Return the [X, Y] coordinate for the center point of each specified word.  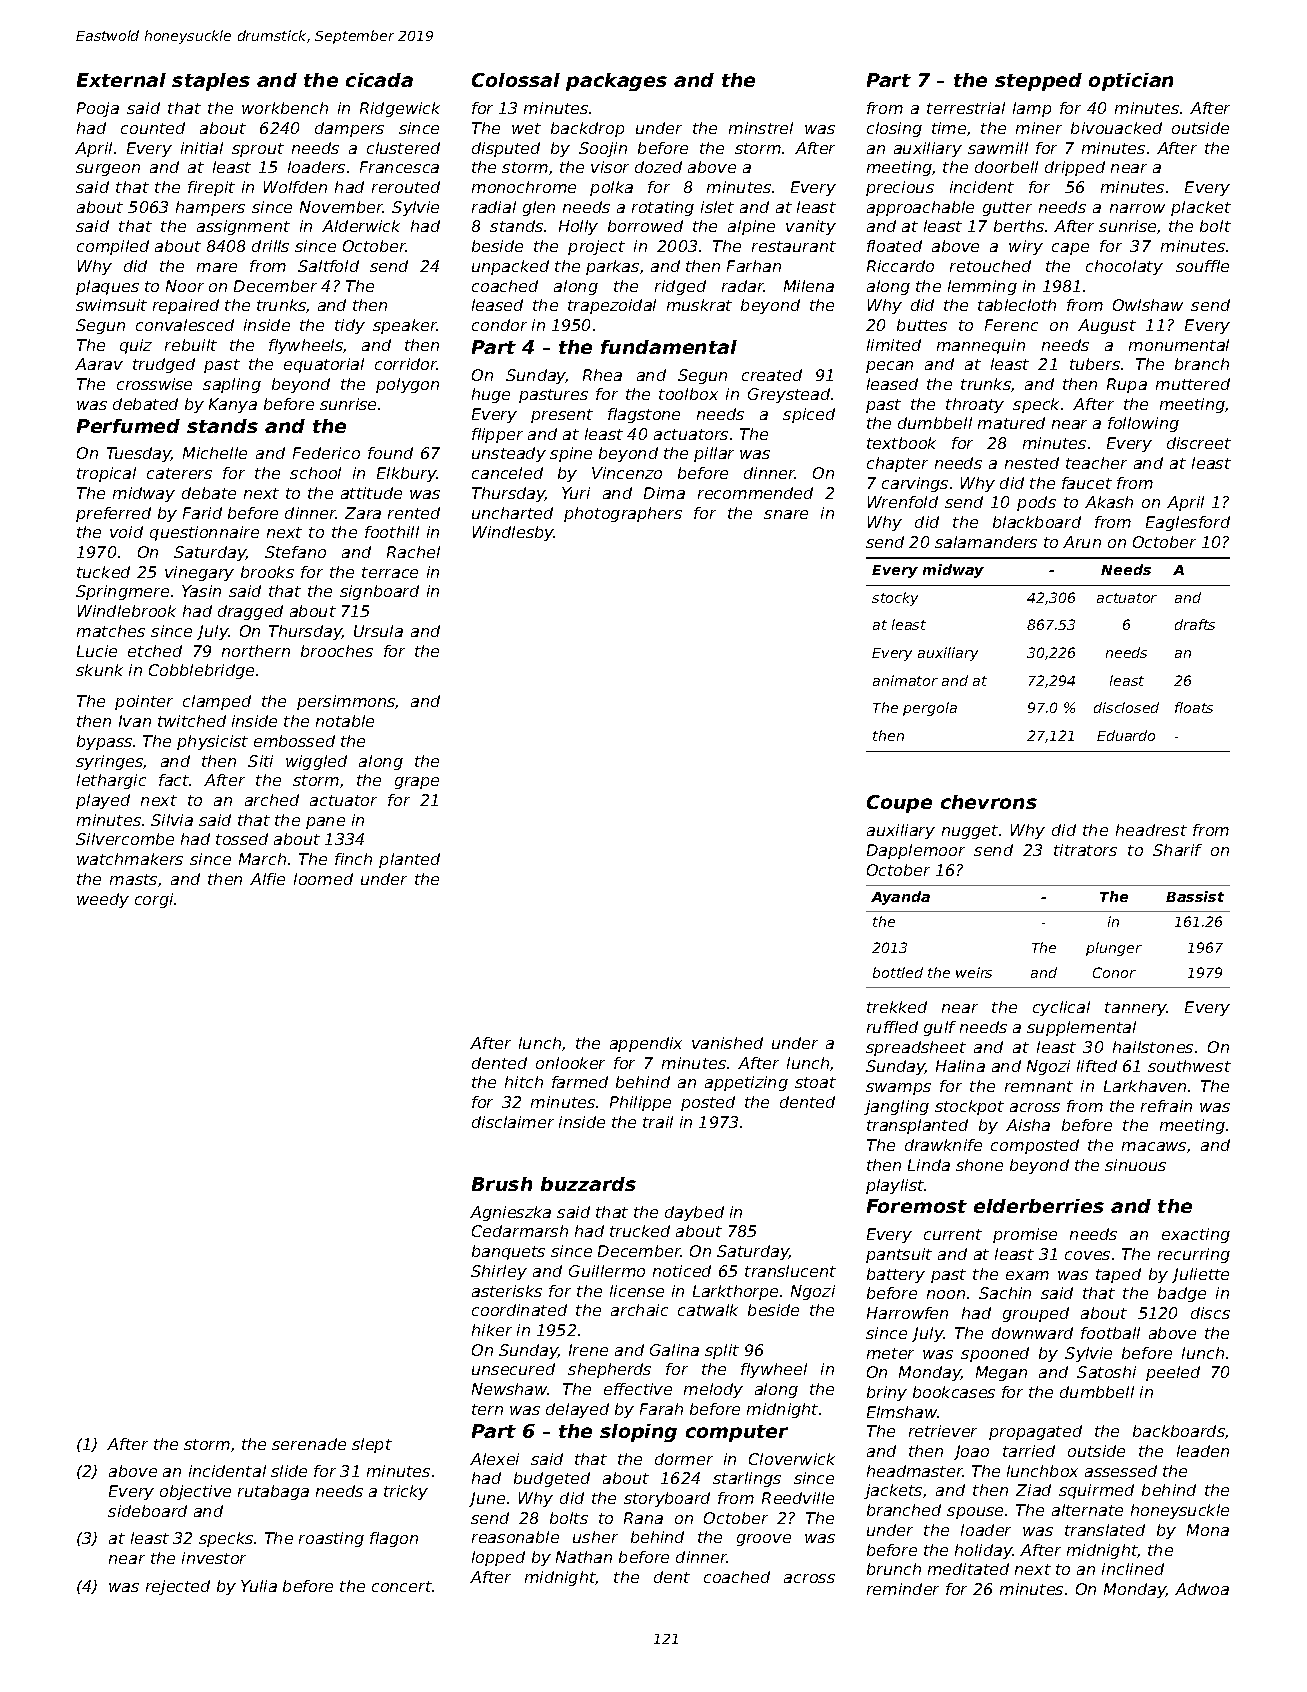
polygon [407, 385]
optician [1131, 82]
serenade [309, 1444]
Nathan [584, 1557]
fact [174, 780]
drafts [1195, 624]
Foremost [917, 1206]
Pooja [98, 109]
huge [491, 395]
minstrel [761, 128]
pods [1036, 503]
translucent [790, 1271]
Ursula [378, 631]
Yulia [259, 1586]
